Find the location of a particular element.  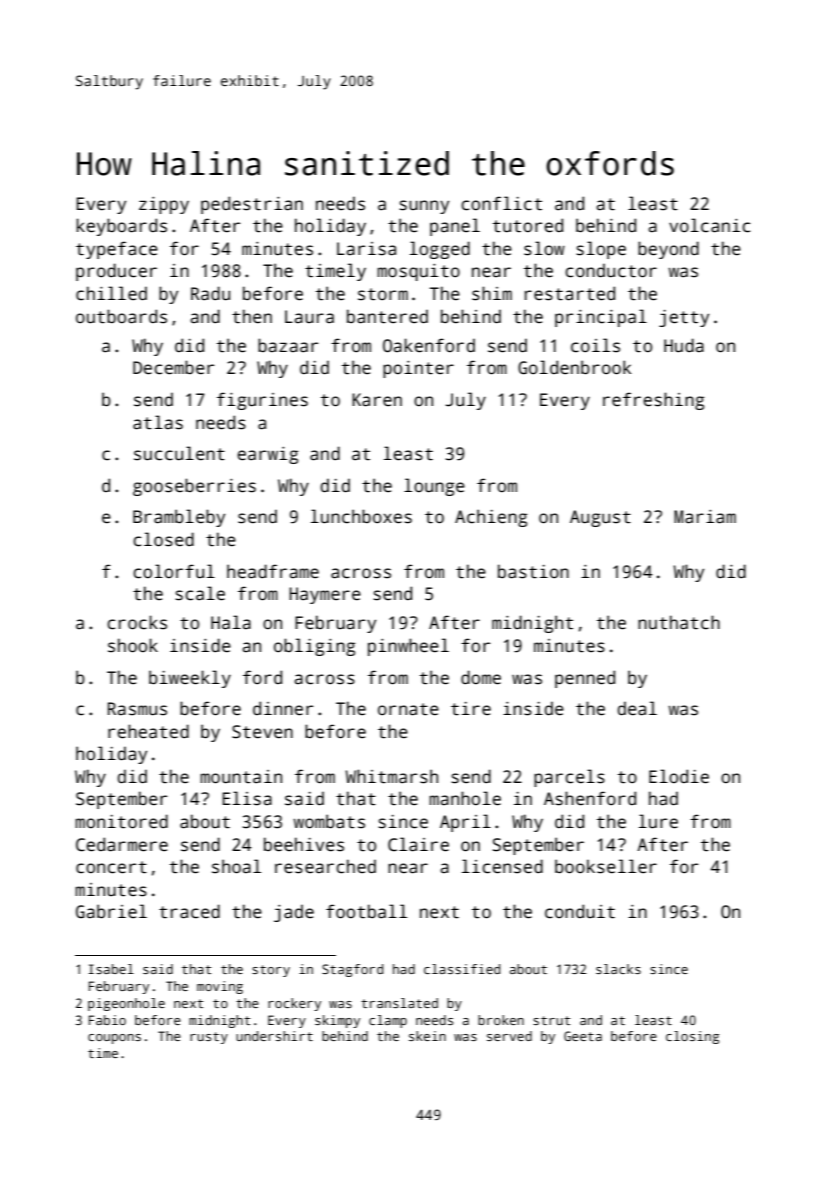

volcanic is located at coordinates (709, 225).
